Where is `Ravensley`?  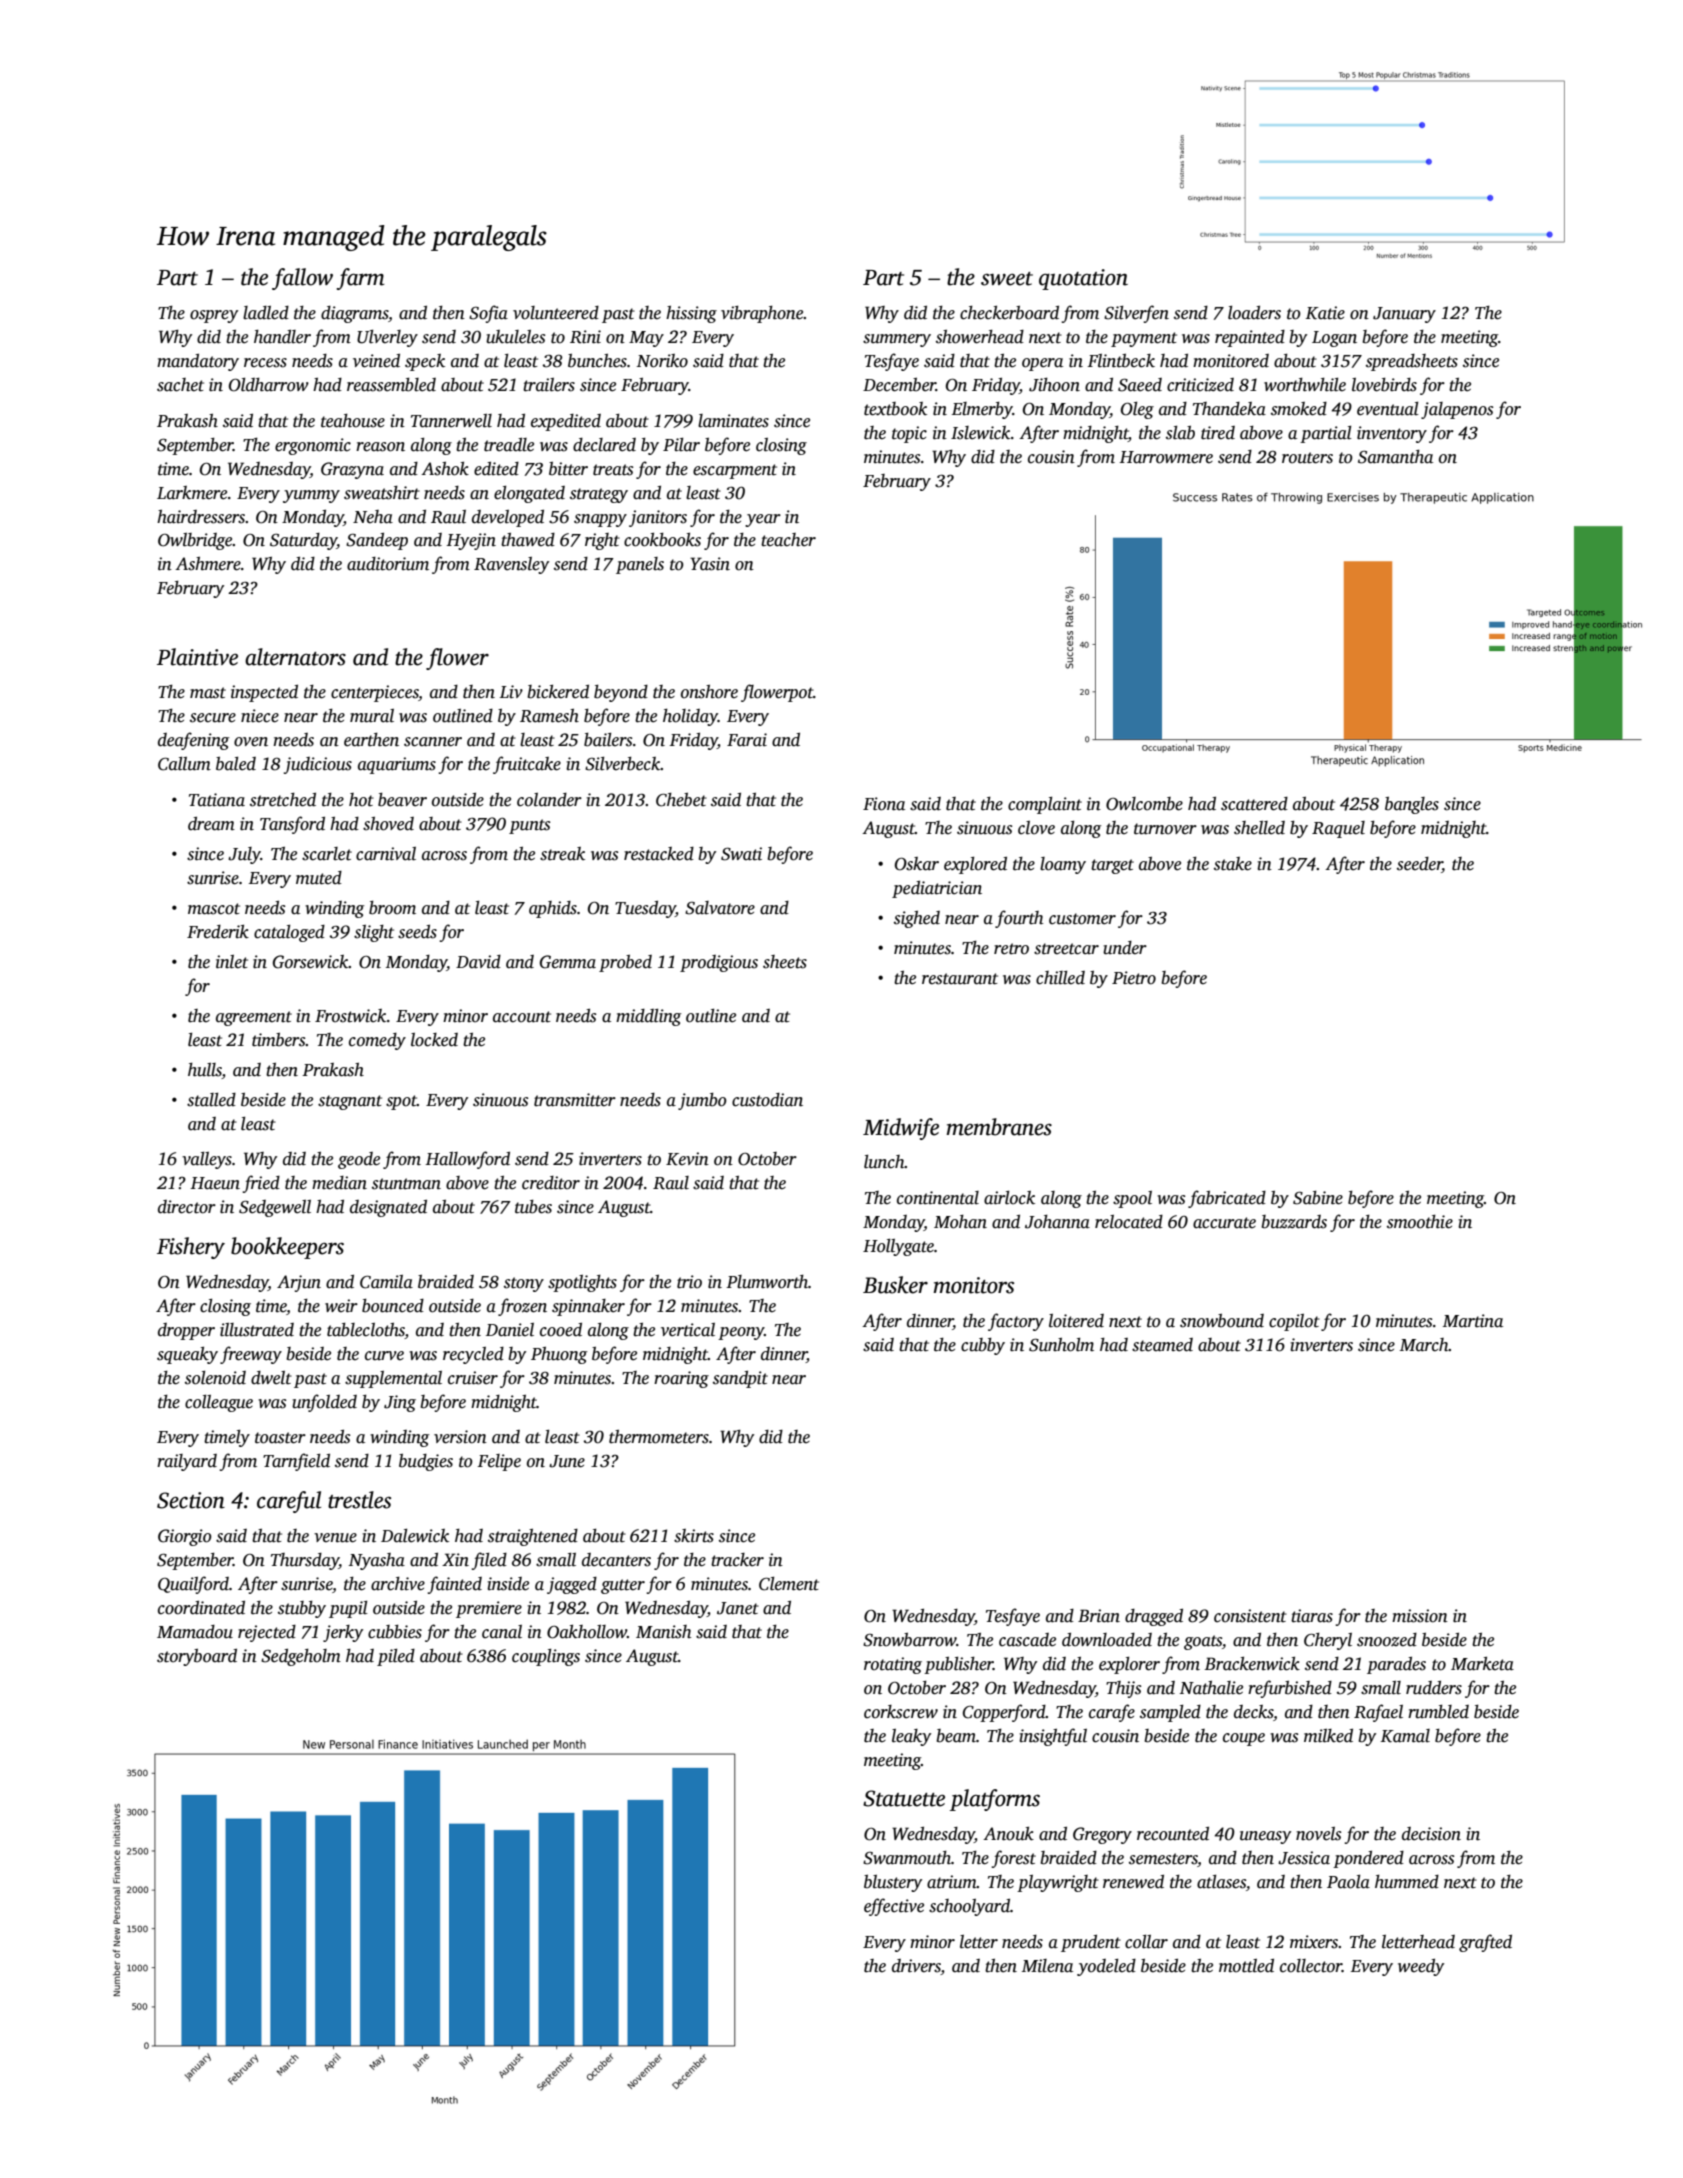 Ravensley is located at coordinates (511, 565).
